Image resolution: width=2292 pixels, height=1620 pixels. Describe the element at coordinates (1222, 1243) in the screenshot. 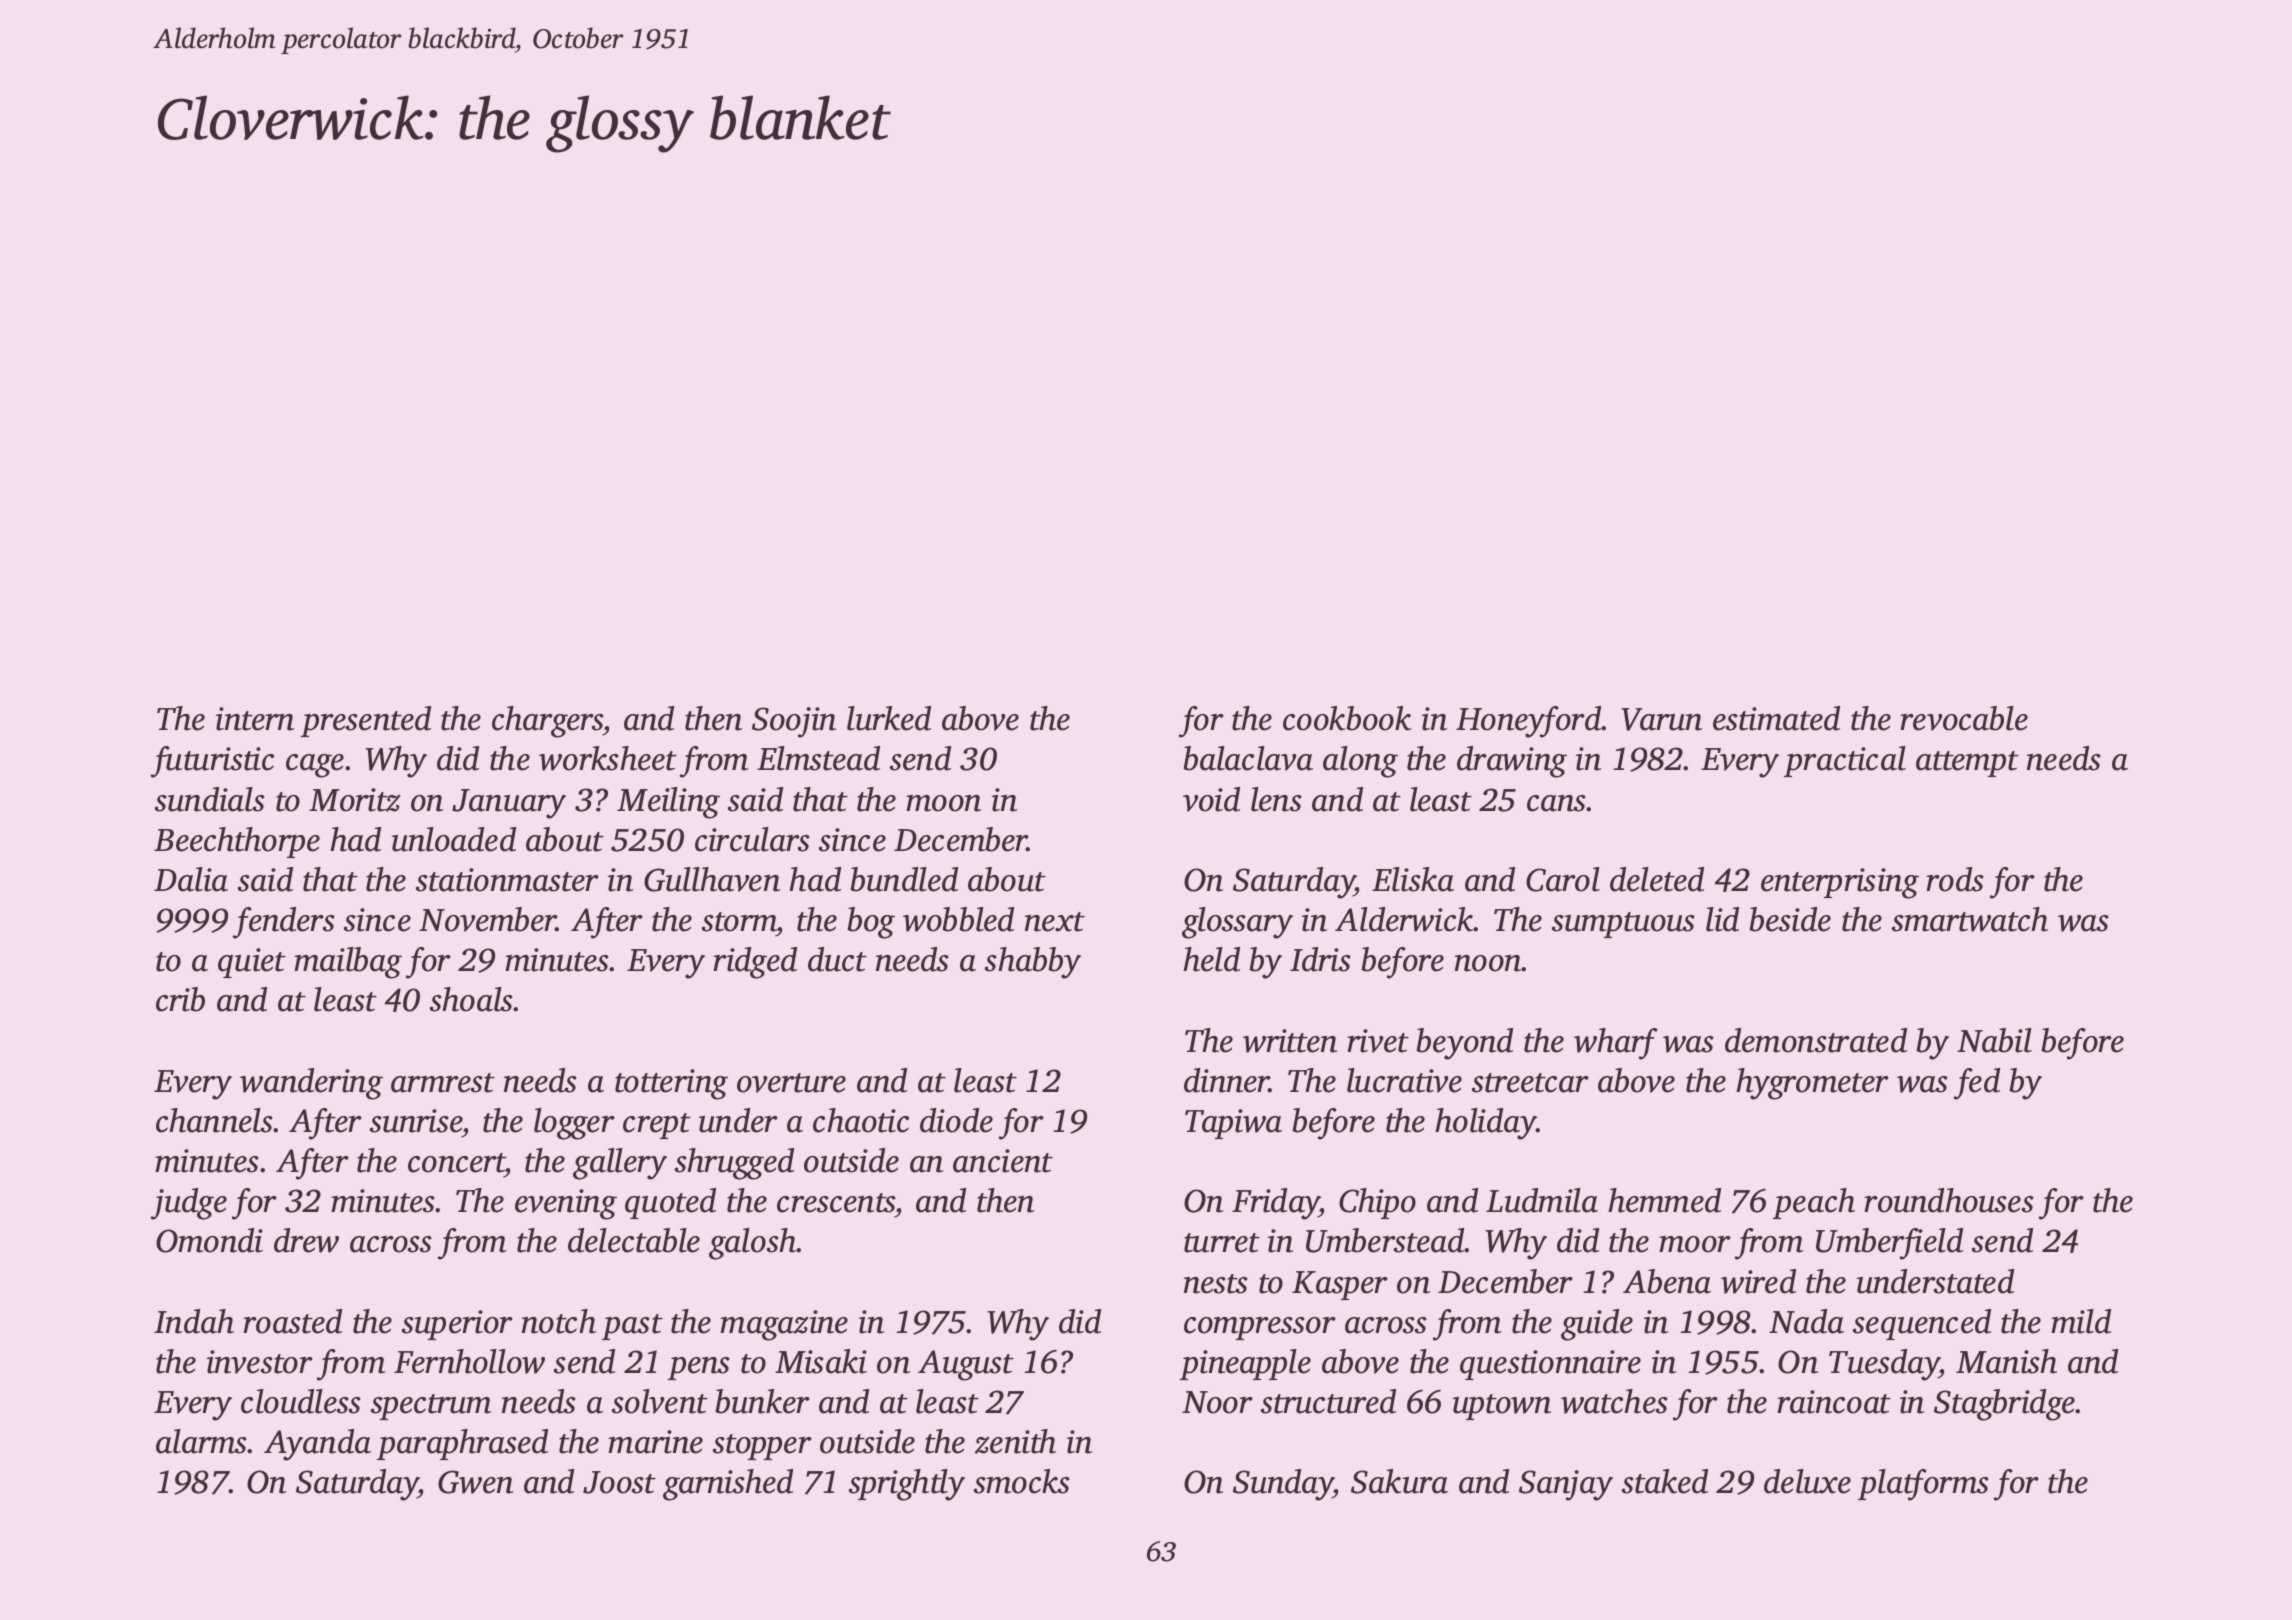

I see `turret` at that location.
